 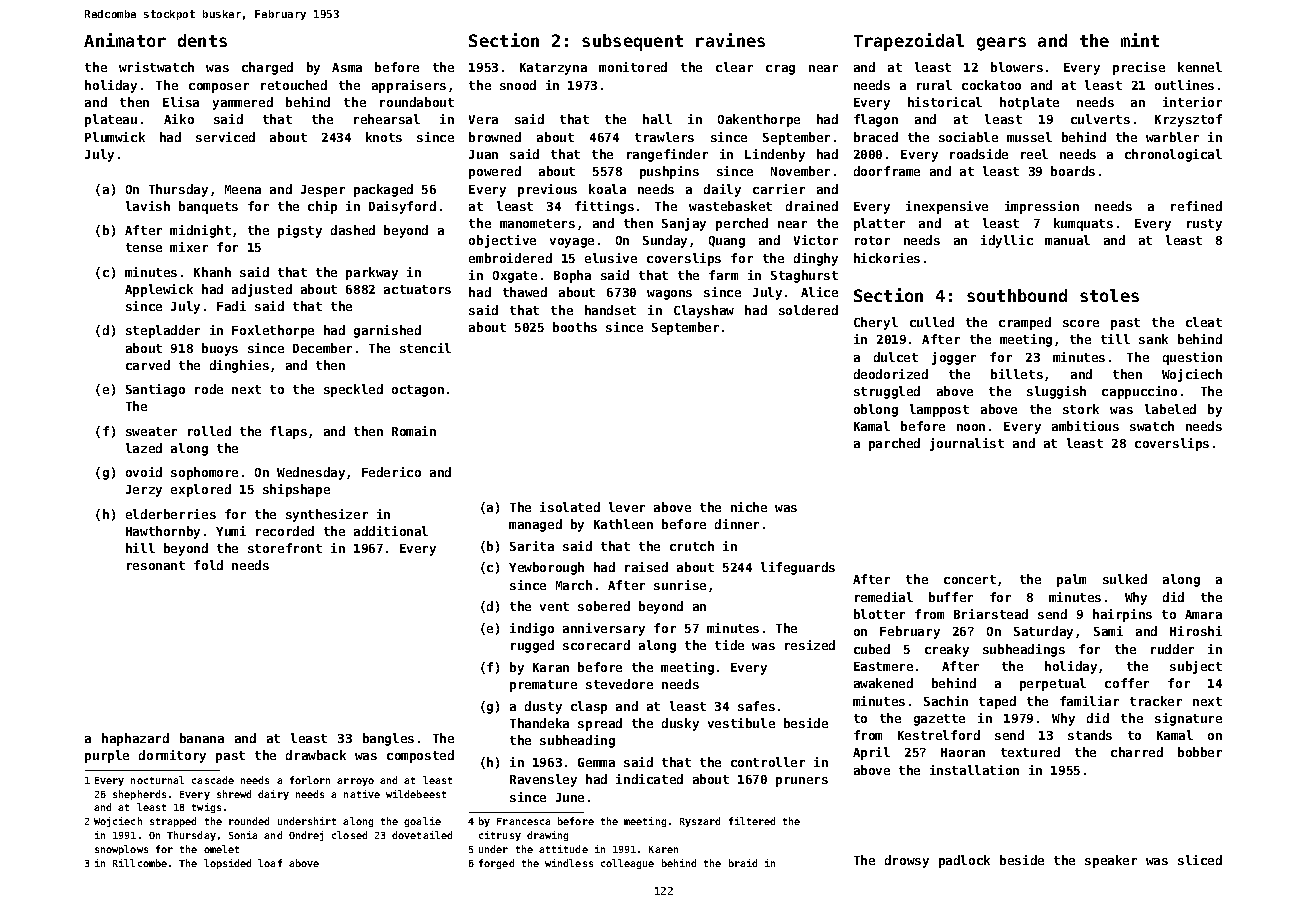 What do you see at coordinates (121, 850) in the document?
I see `snowplows` at bounding box center [121, 850].
